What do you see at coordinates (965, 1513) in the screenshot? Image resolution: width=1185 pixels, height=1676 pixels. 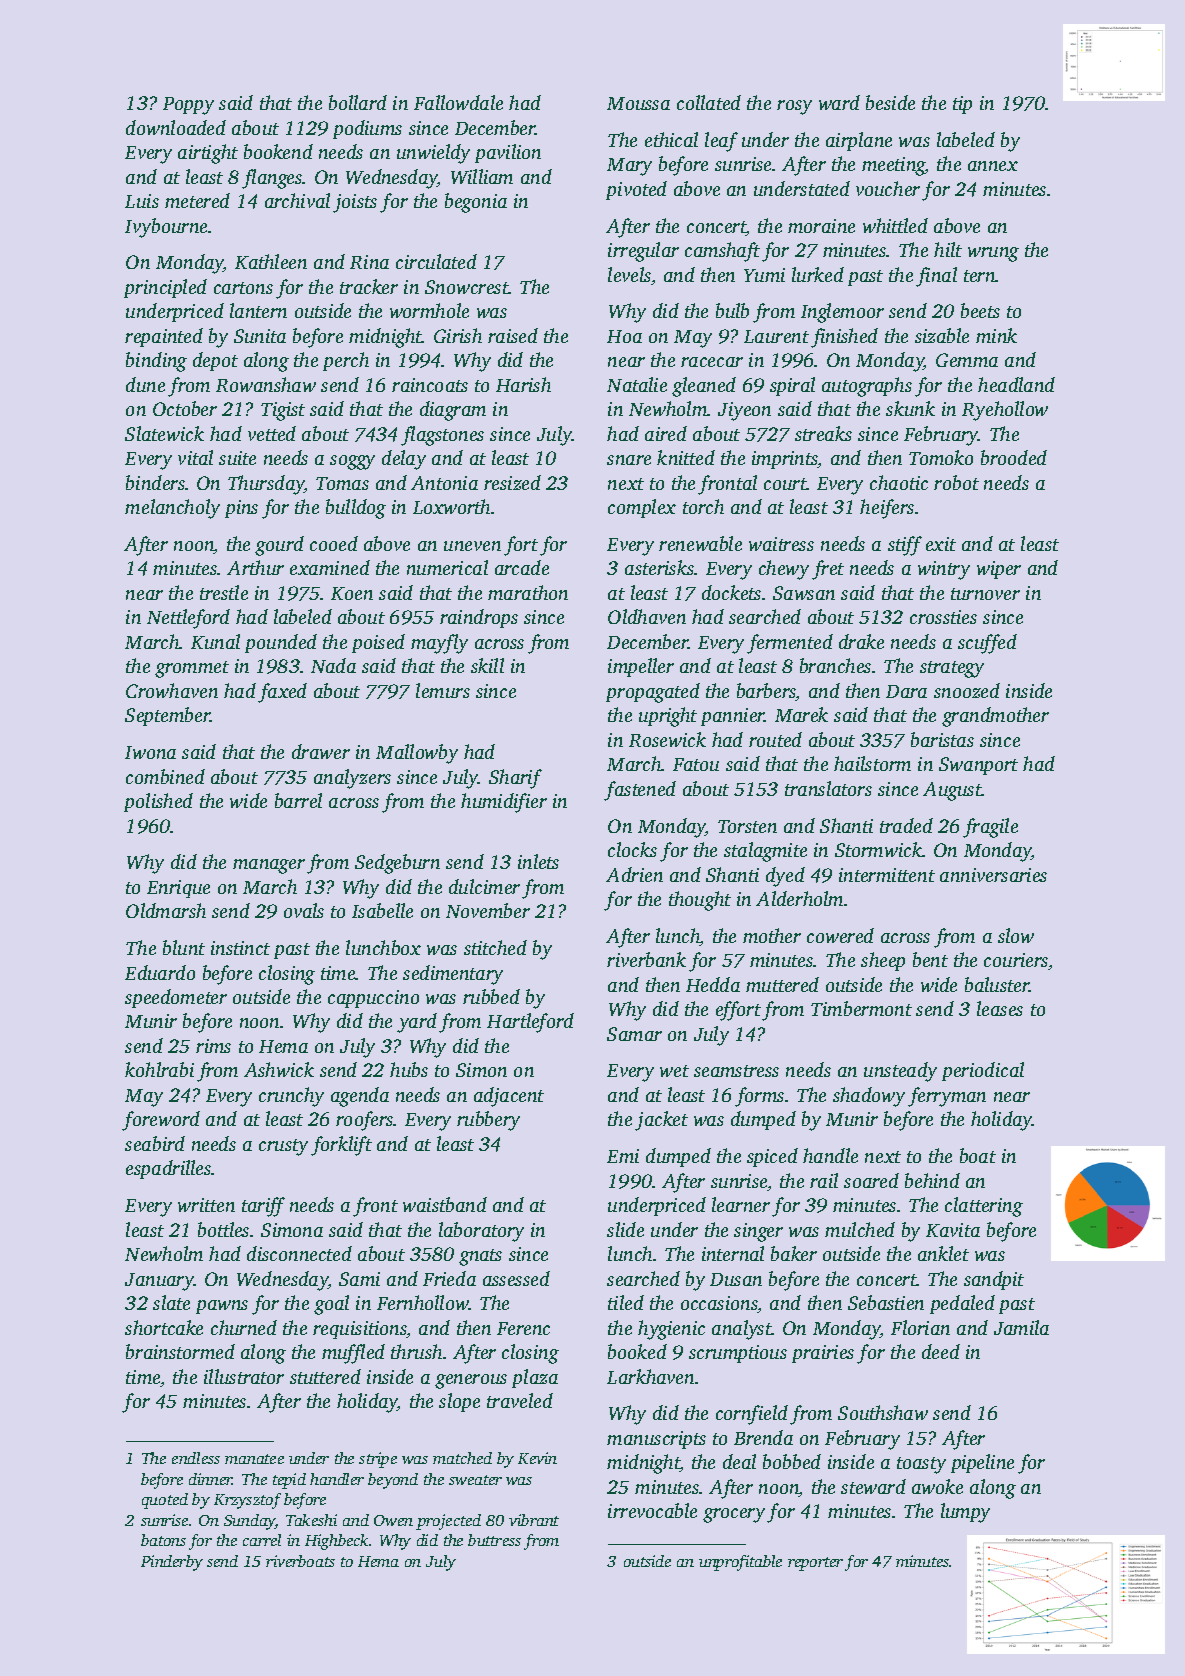 I see `lumpy` at bounding box center [965, 1513].
